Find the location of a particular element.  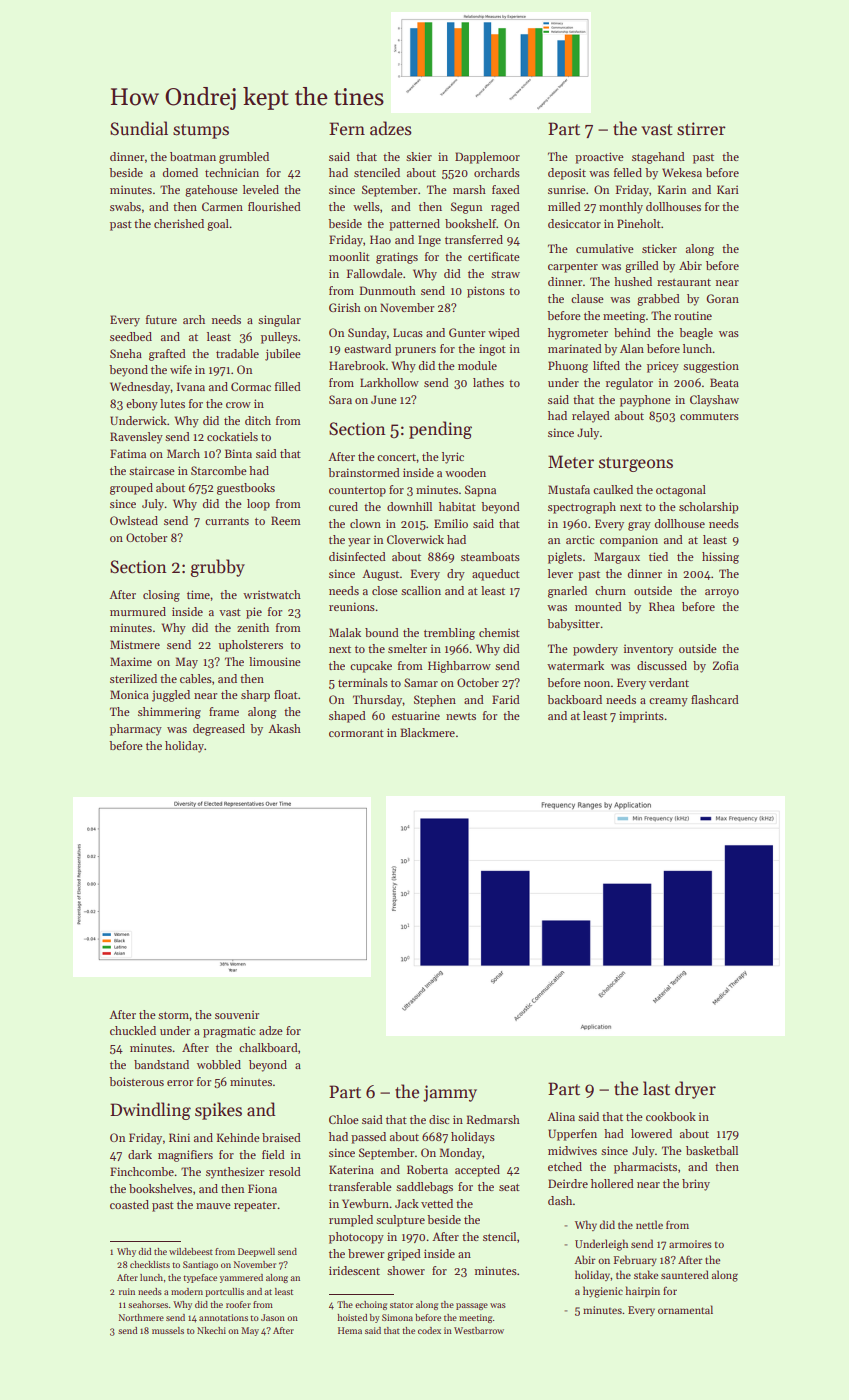

upholsterers is located at coordinates (251, 646).
